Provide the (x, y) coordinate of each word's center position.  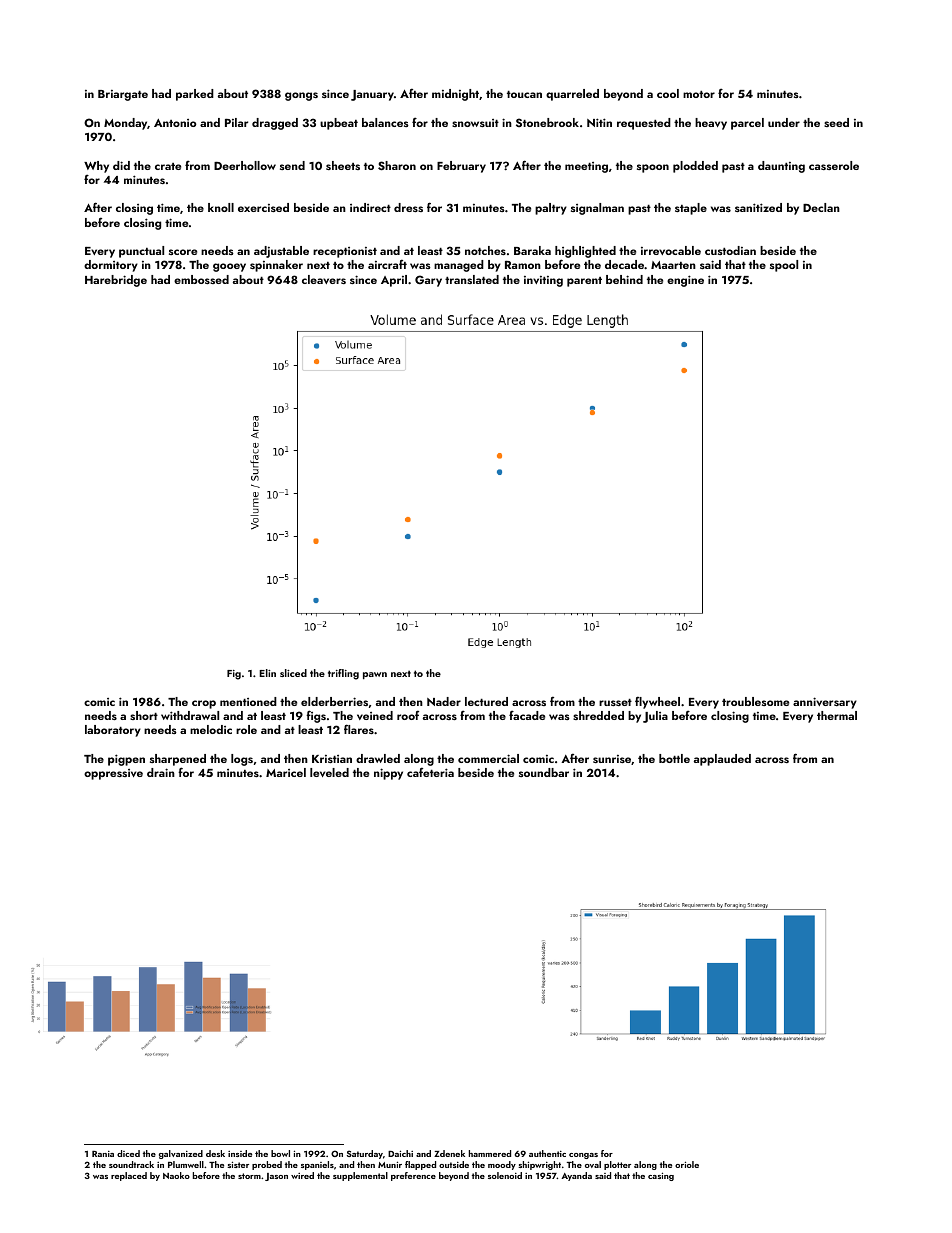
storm (249, 1176)
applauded (722, 760)
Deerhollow (245, 165)
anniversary (825, 703)
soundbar (544, 772)
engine (685, 281)
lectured (486, 701)
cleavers (324, 279)
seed (836, 122)
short (144, 715)
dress (408, 207)
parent (584, 282)
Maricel (286, 772)
